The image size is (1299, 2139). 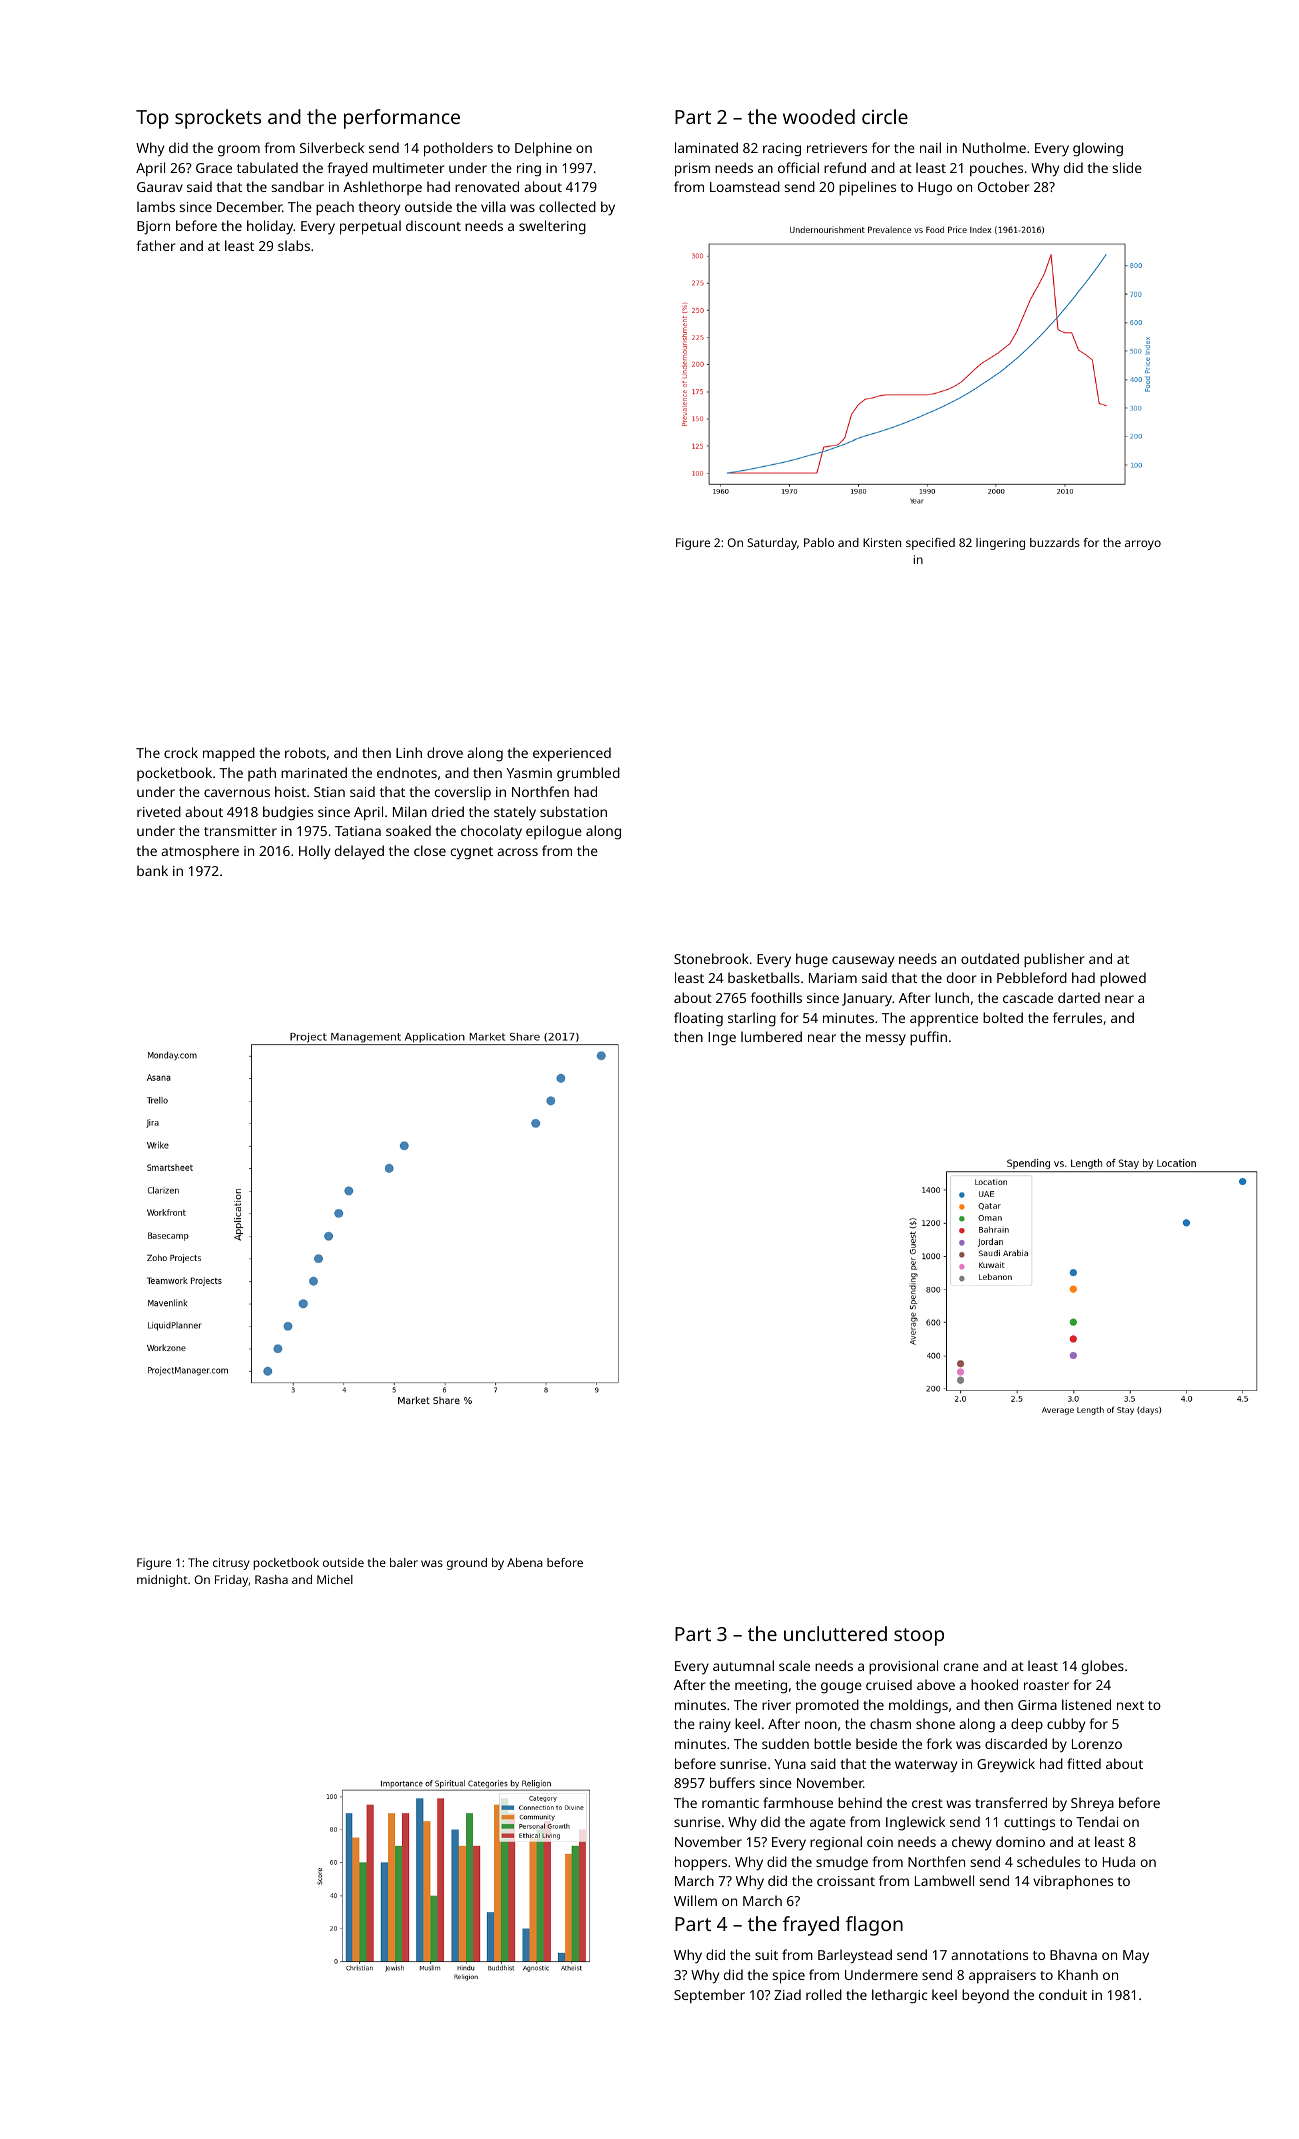 What do you see at coordinates (162, 1581) in the screenshot?
I see `midnight` at bounding box center [162, 1581].
